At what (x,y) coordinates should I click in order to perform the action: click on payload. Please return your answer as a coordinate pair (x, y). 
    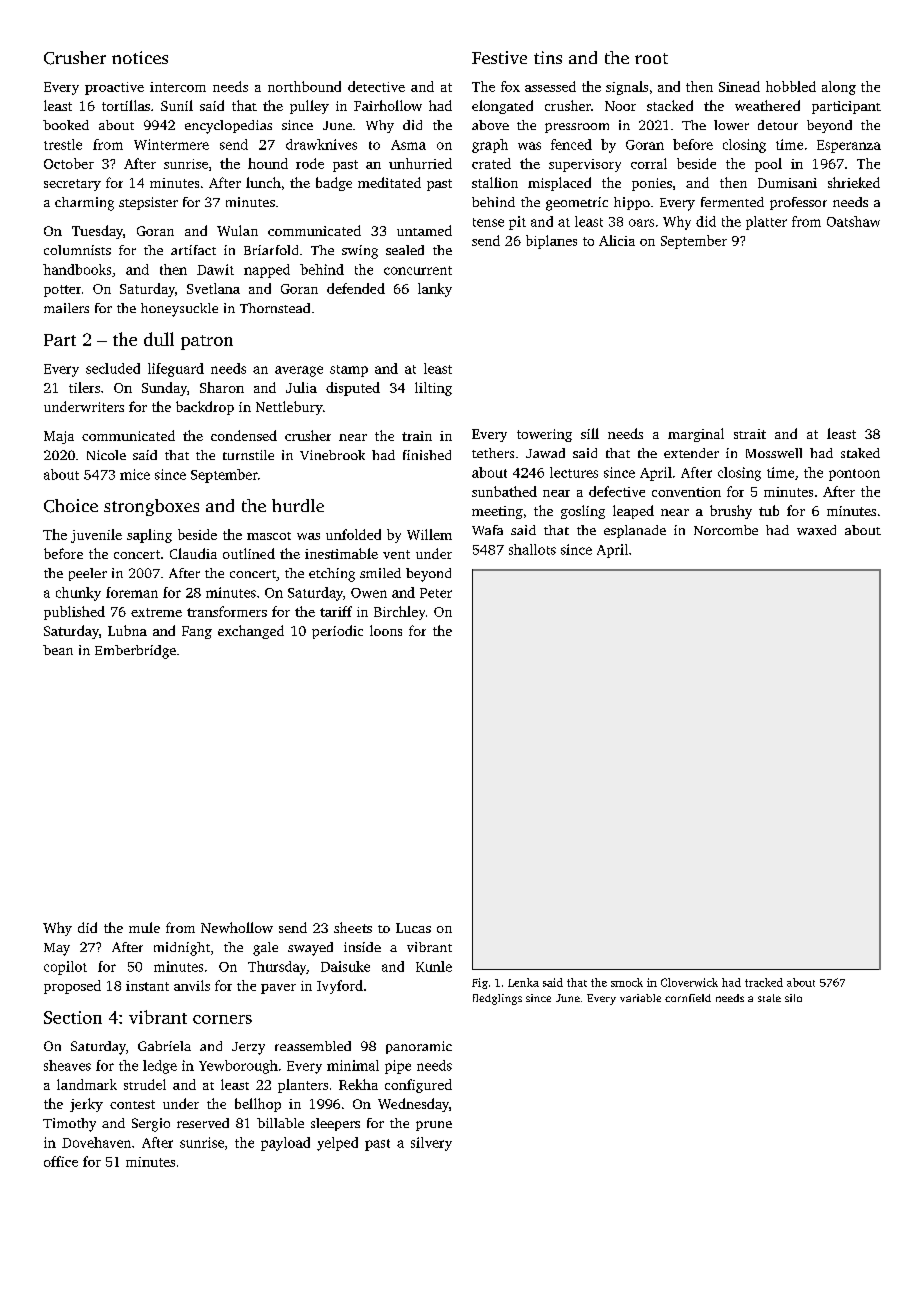
    Looking at the image, I should click on (285, 1144).
